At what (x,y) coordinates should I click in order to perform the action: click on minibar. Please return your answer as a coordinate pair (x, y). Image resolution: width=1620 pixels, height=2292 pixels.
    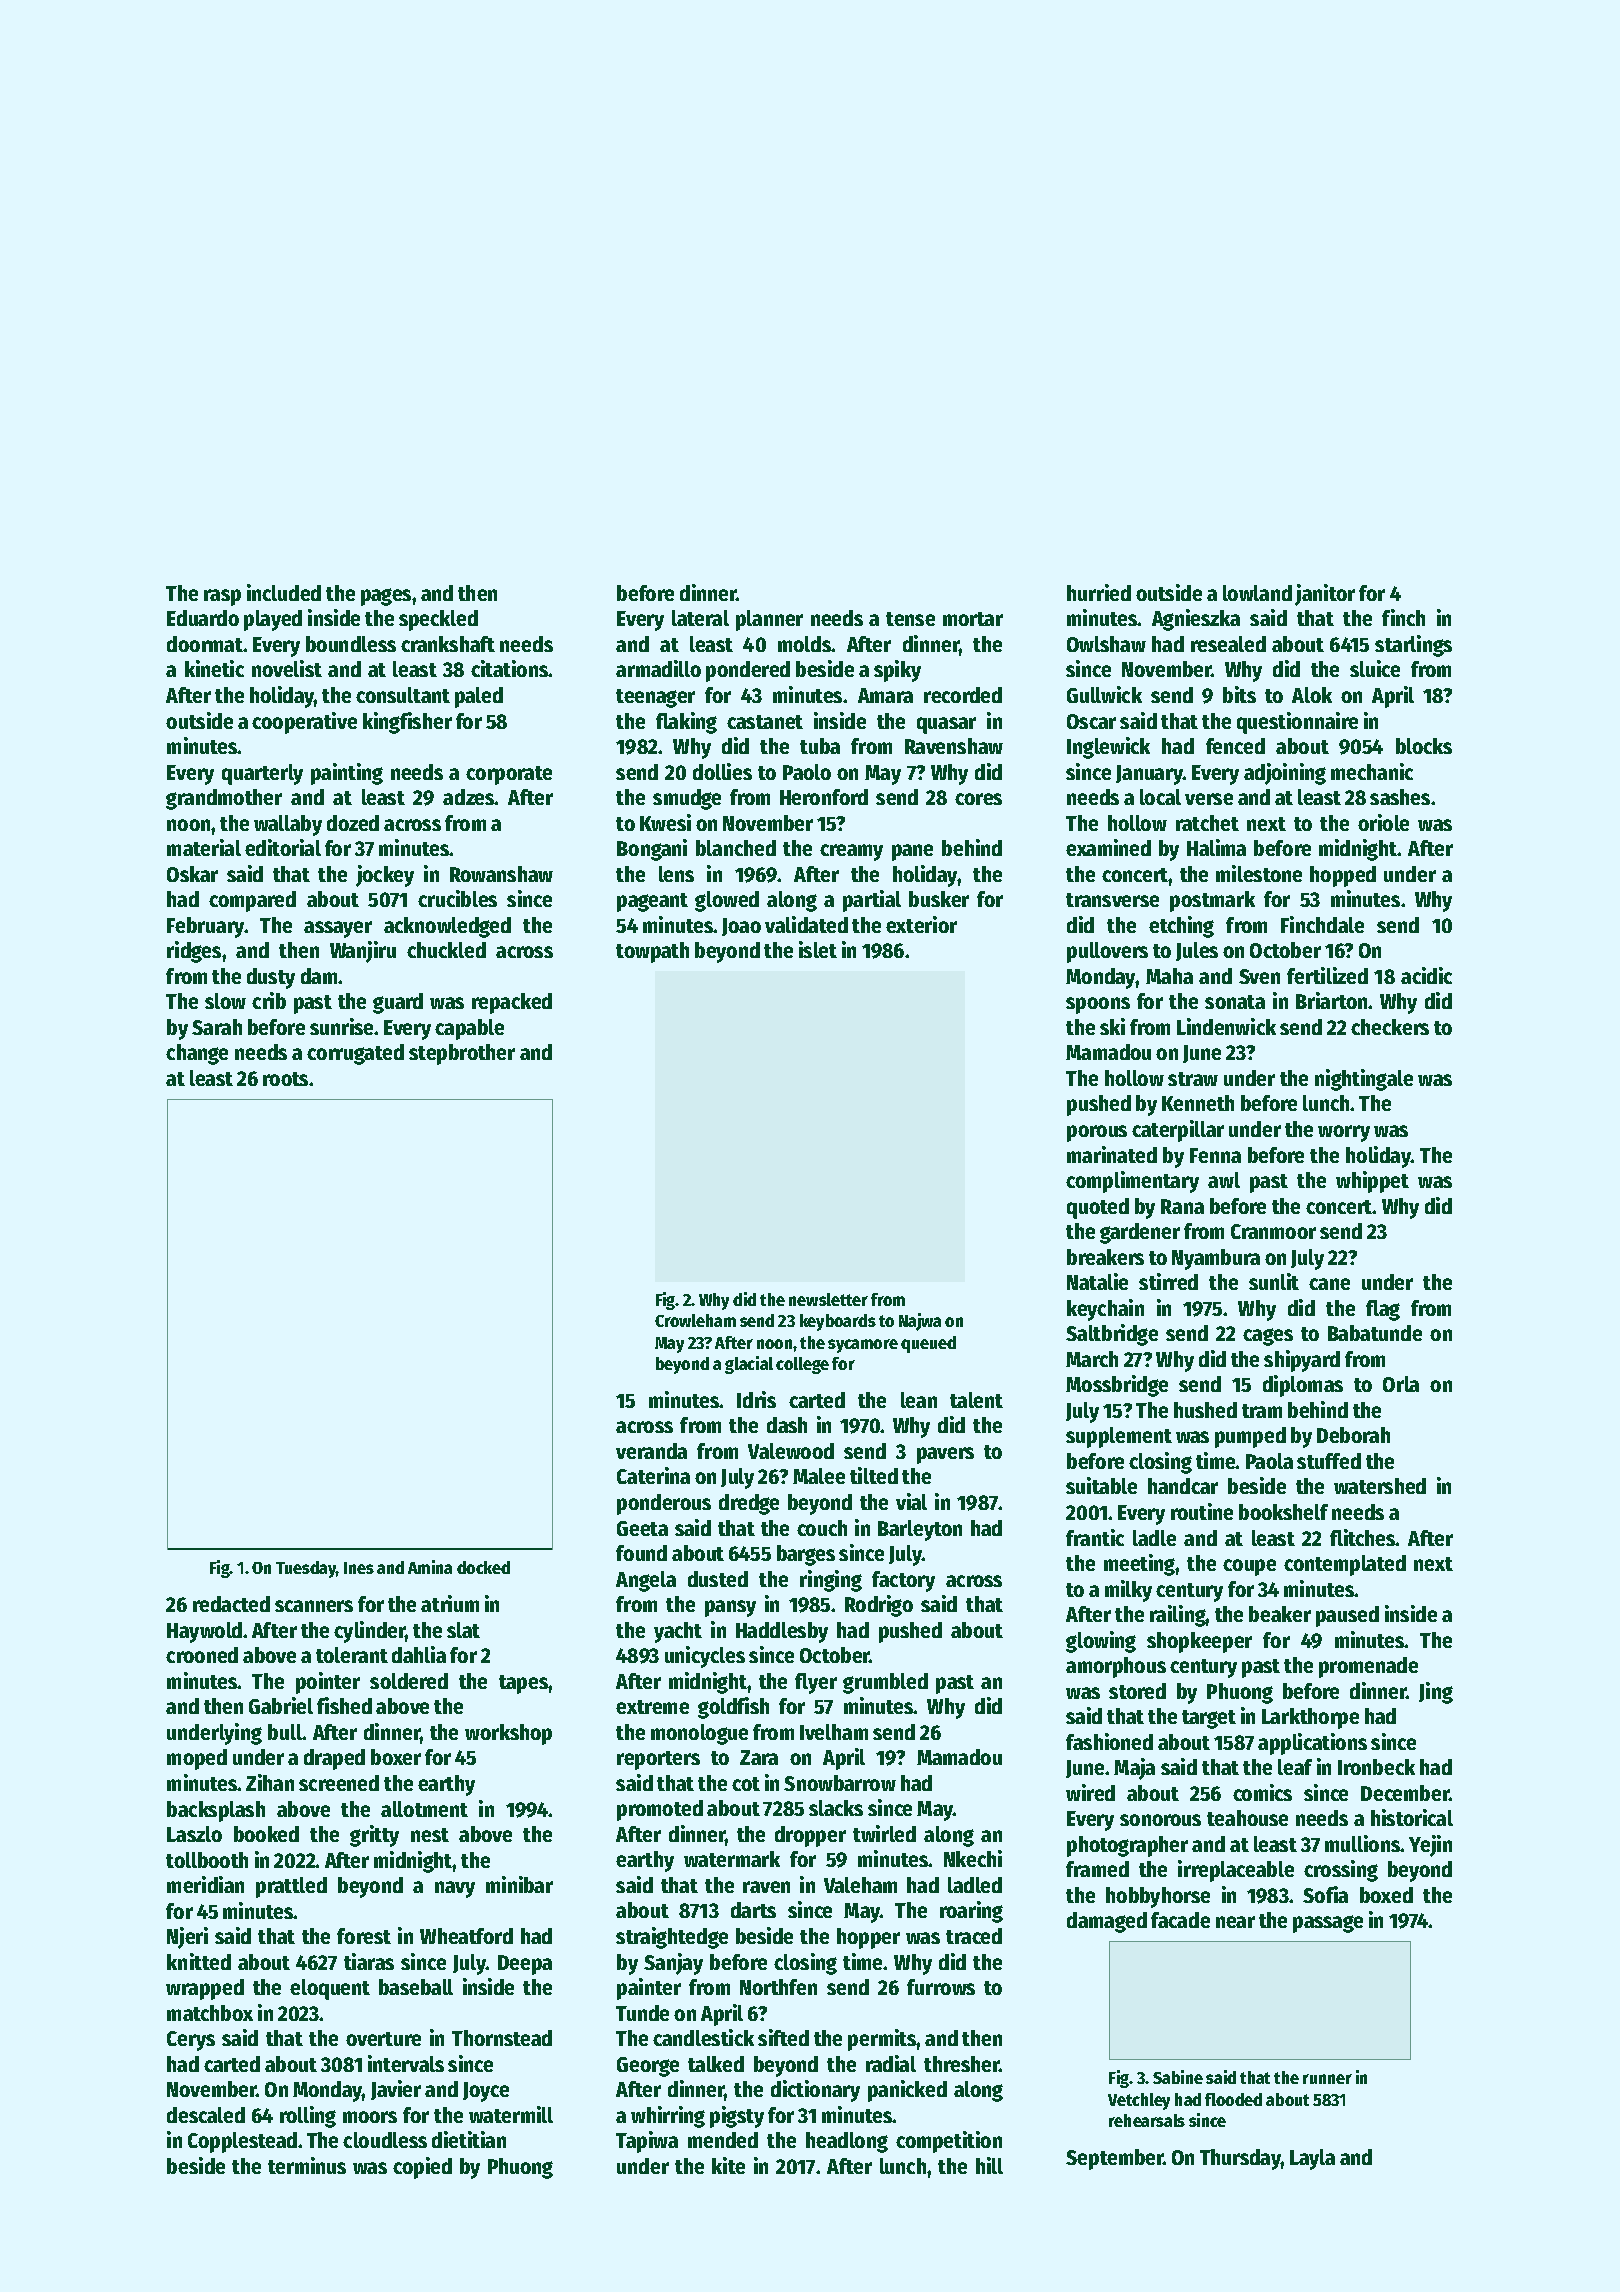
    Looking at the image, I should click on (519, 1884).
